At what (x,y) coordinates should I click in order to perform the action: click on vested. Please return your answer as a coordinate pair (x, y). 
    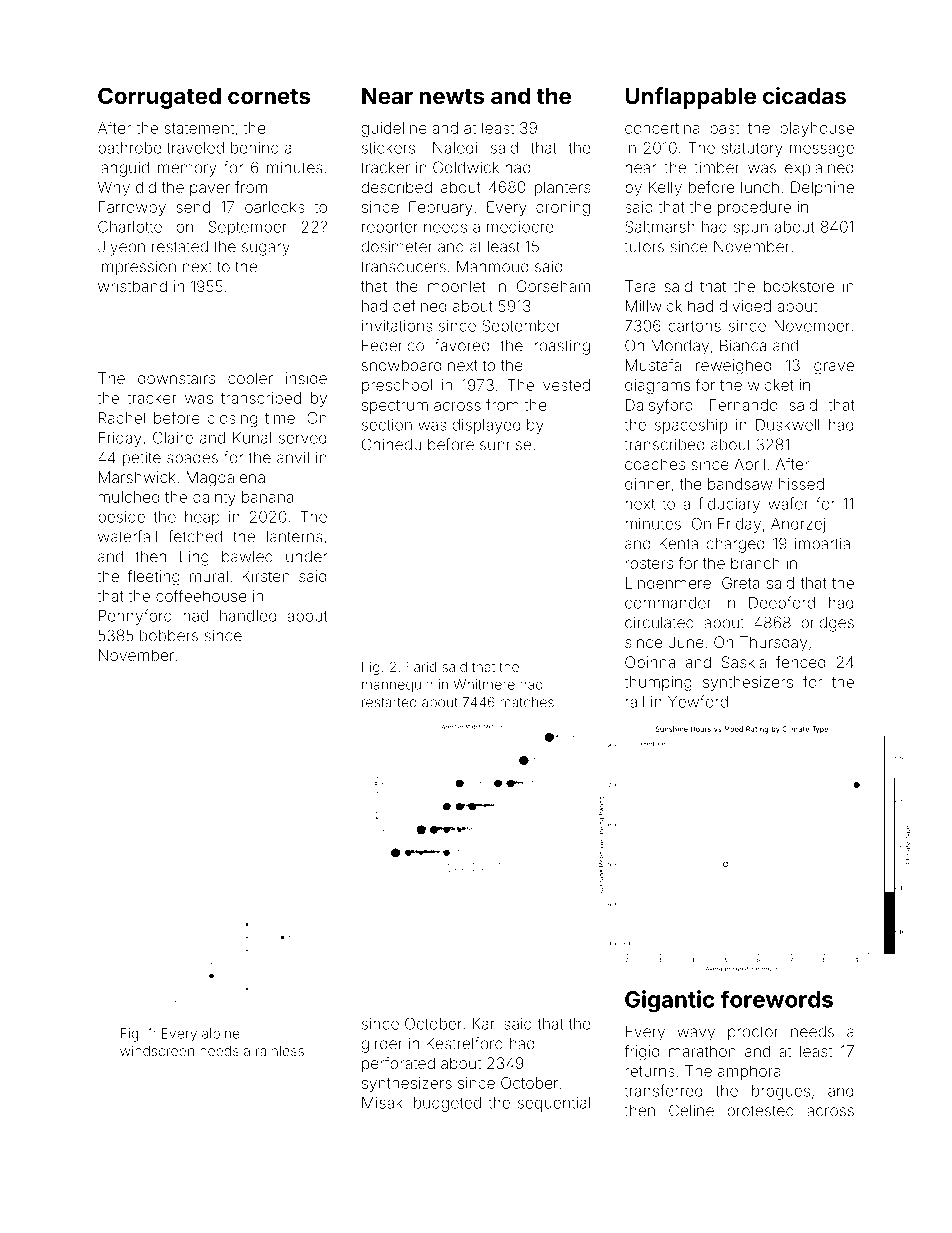
    Looking at the image, I should click on (566, 385).
